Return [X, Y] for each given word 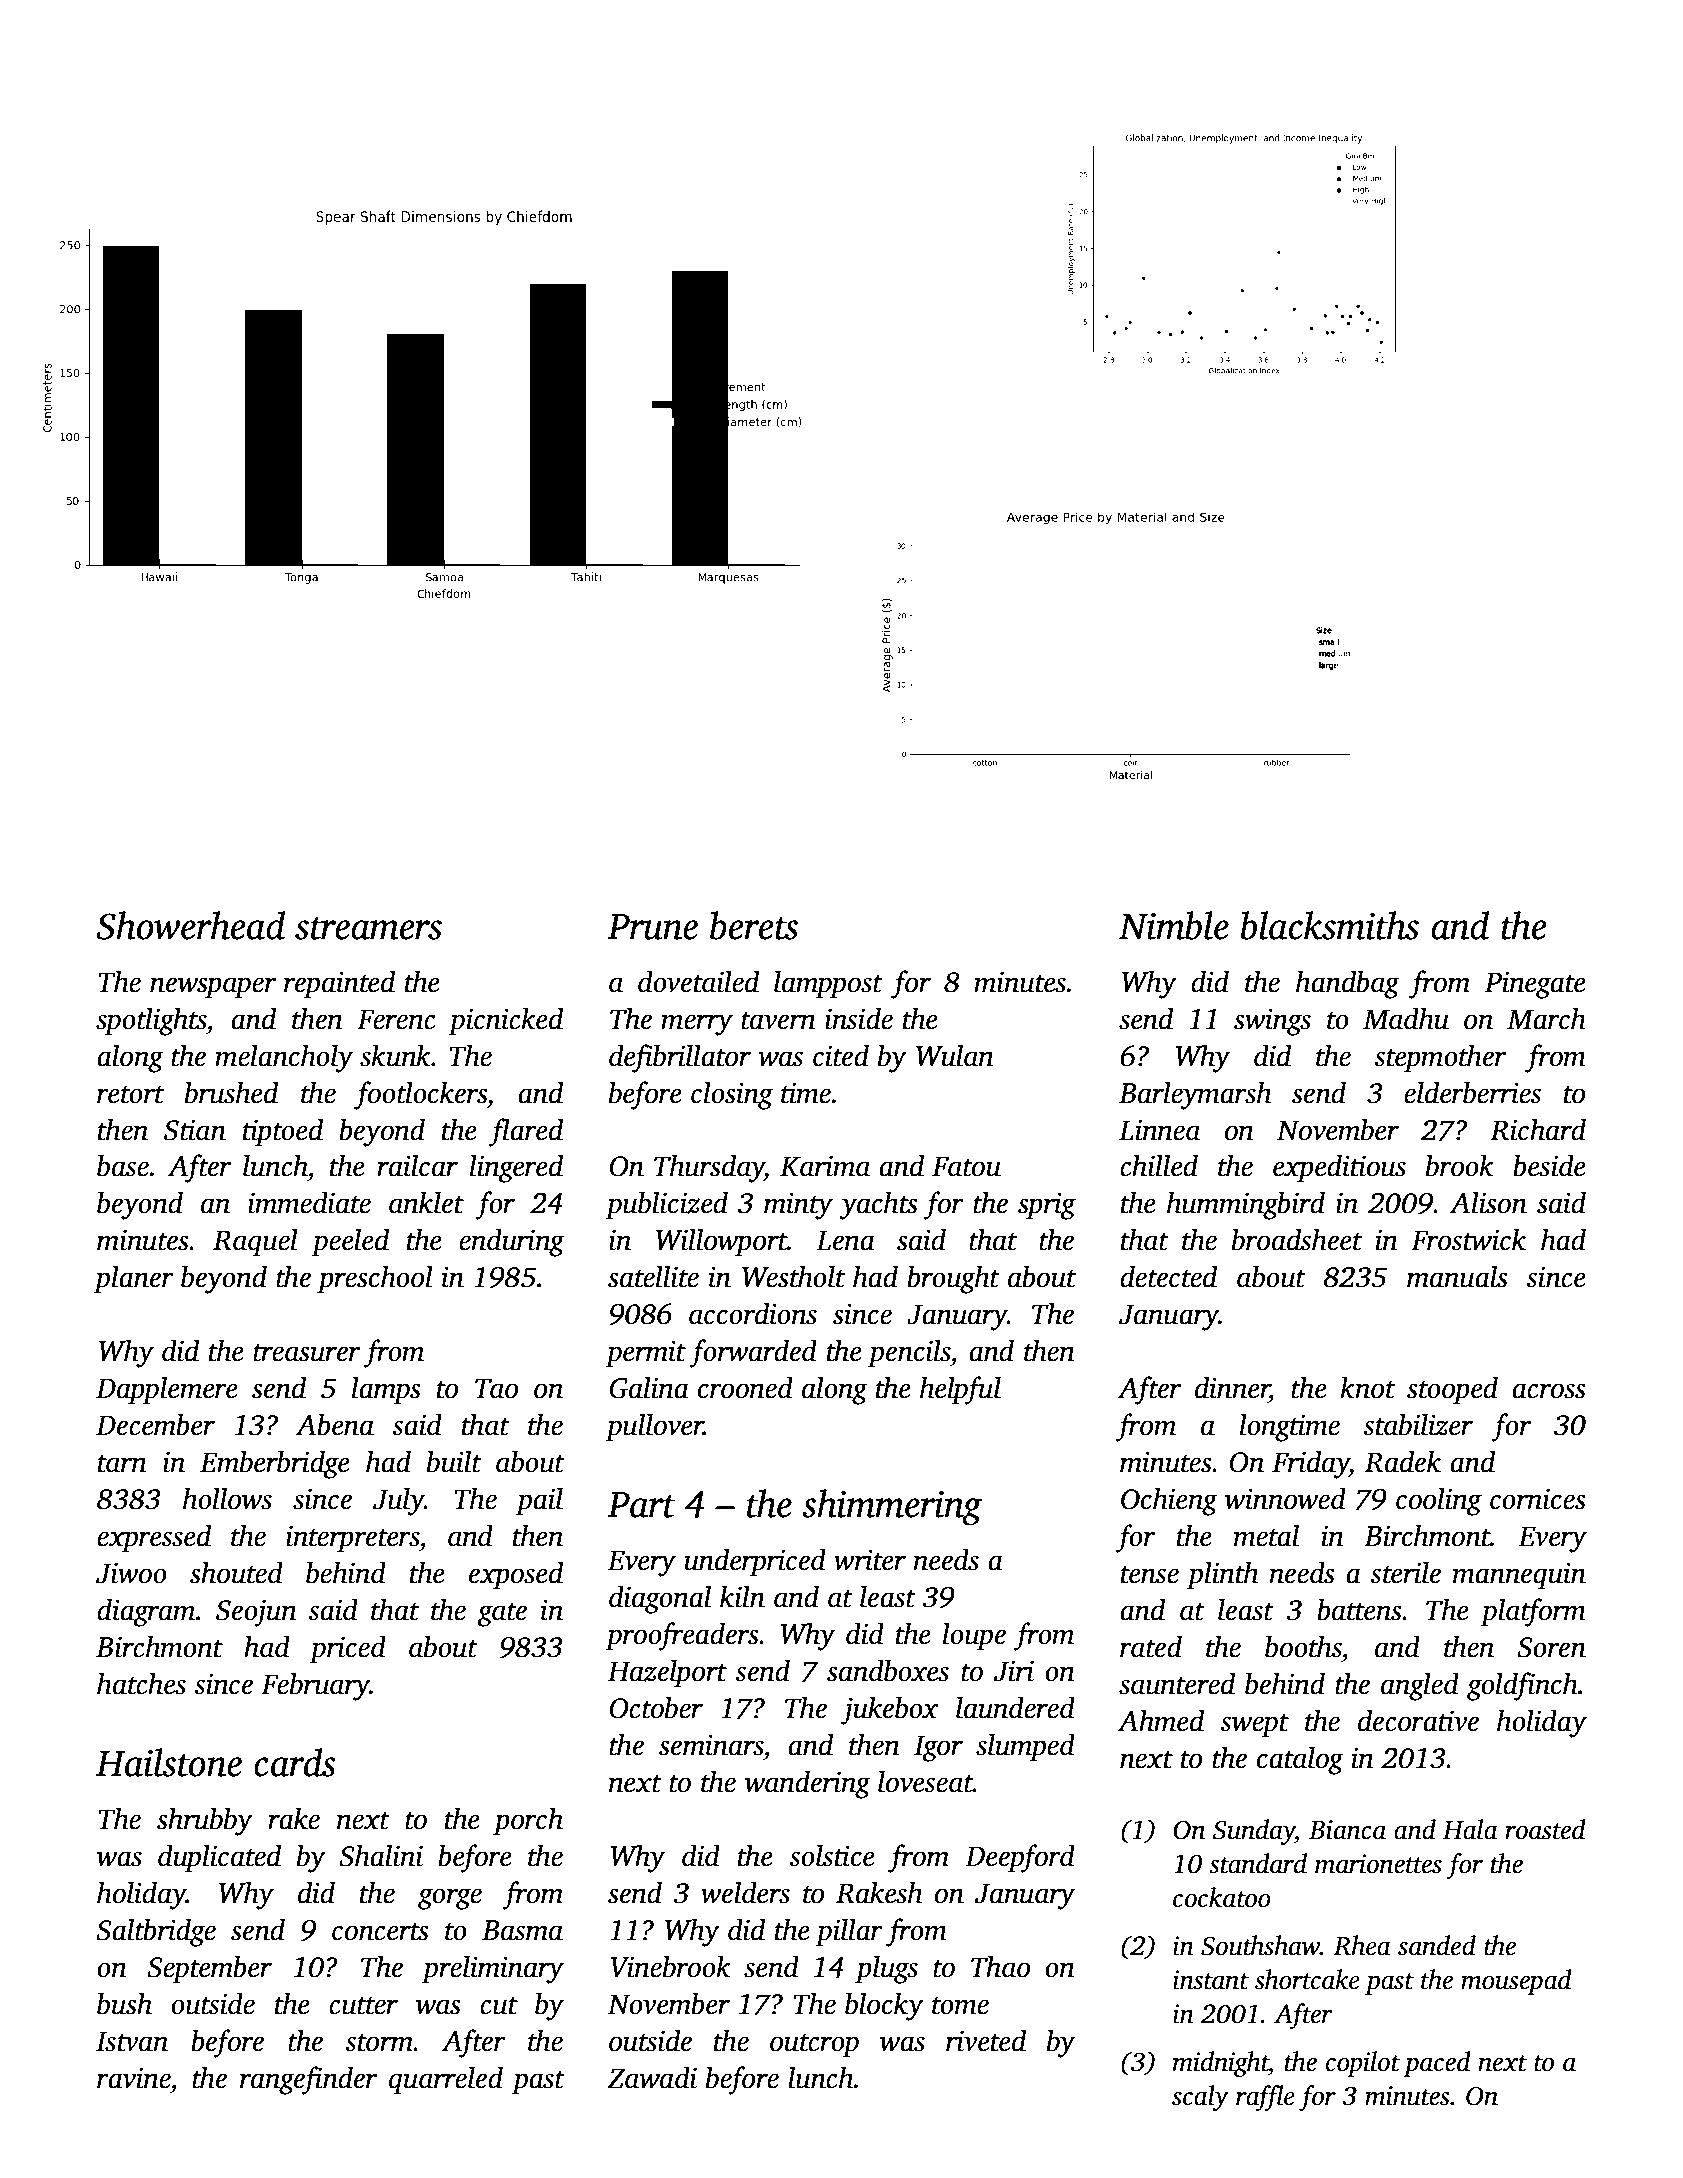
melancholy [284, 1058]
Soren [1551, 1647]
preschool [375, 1279]
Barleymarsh [1195, 1095]
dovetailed [698, 981]
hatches [141, 1683]
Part [641, 1505]
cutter [363, 2006]
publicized [666, 1205]
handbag [1348, 984]
